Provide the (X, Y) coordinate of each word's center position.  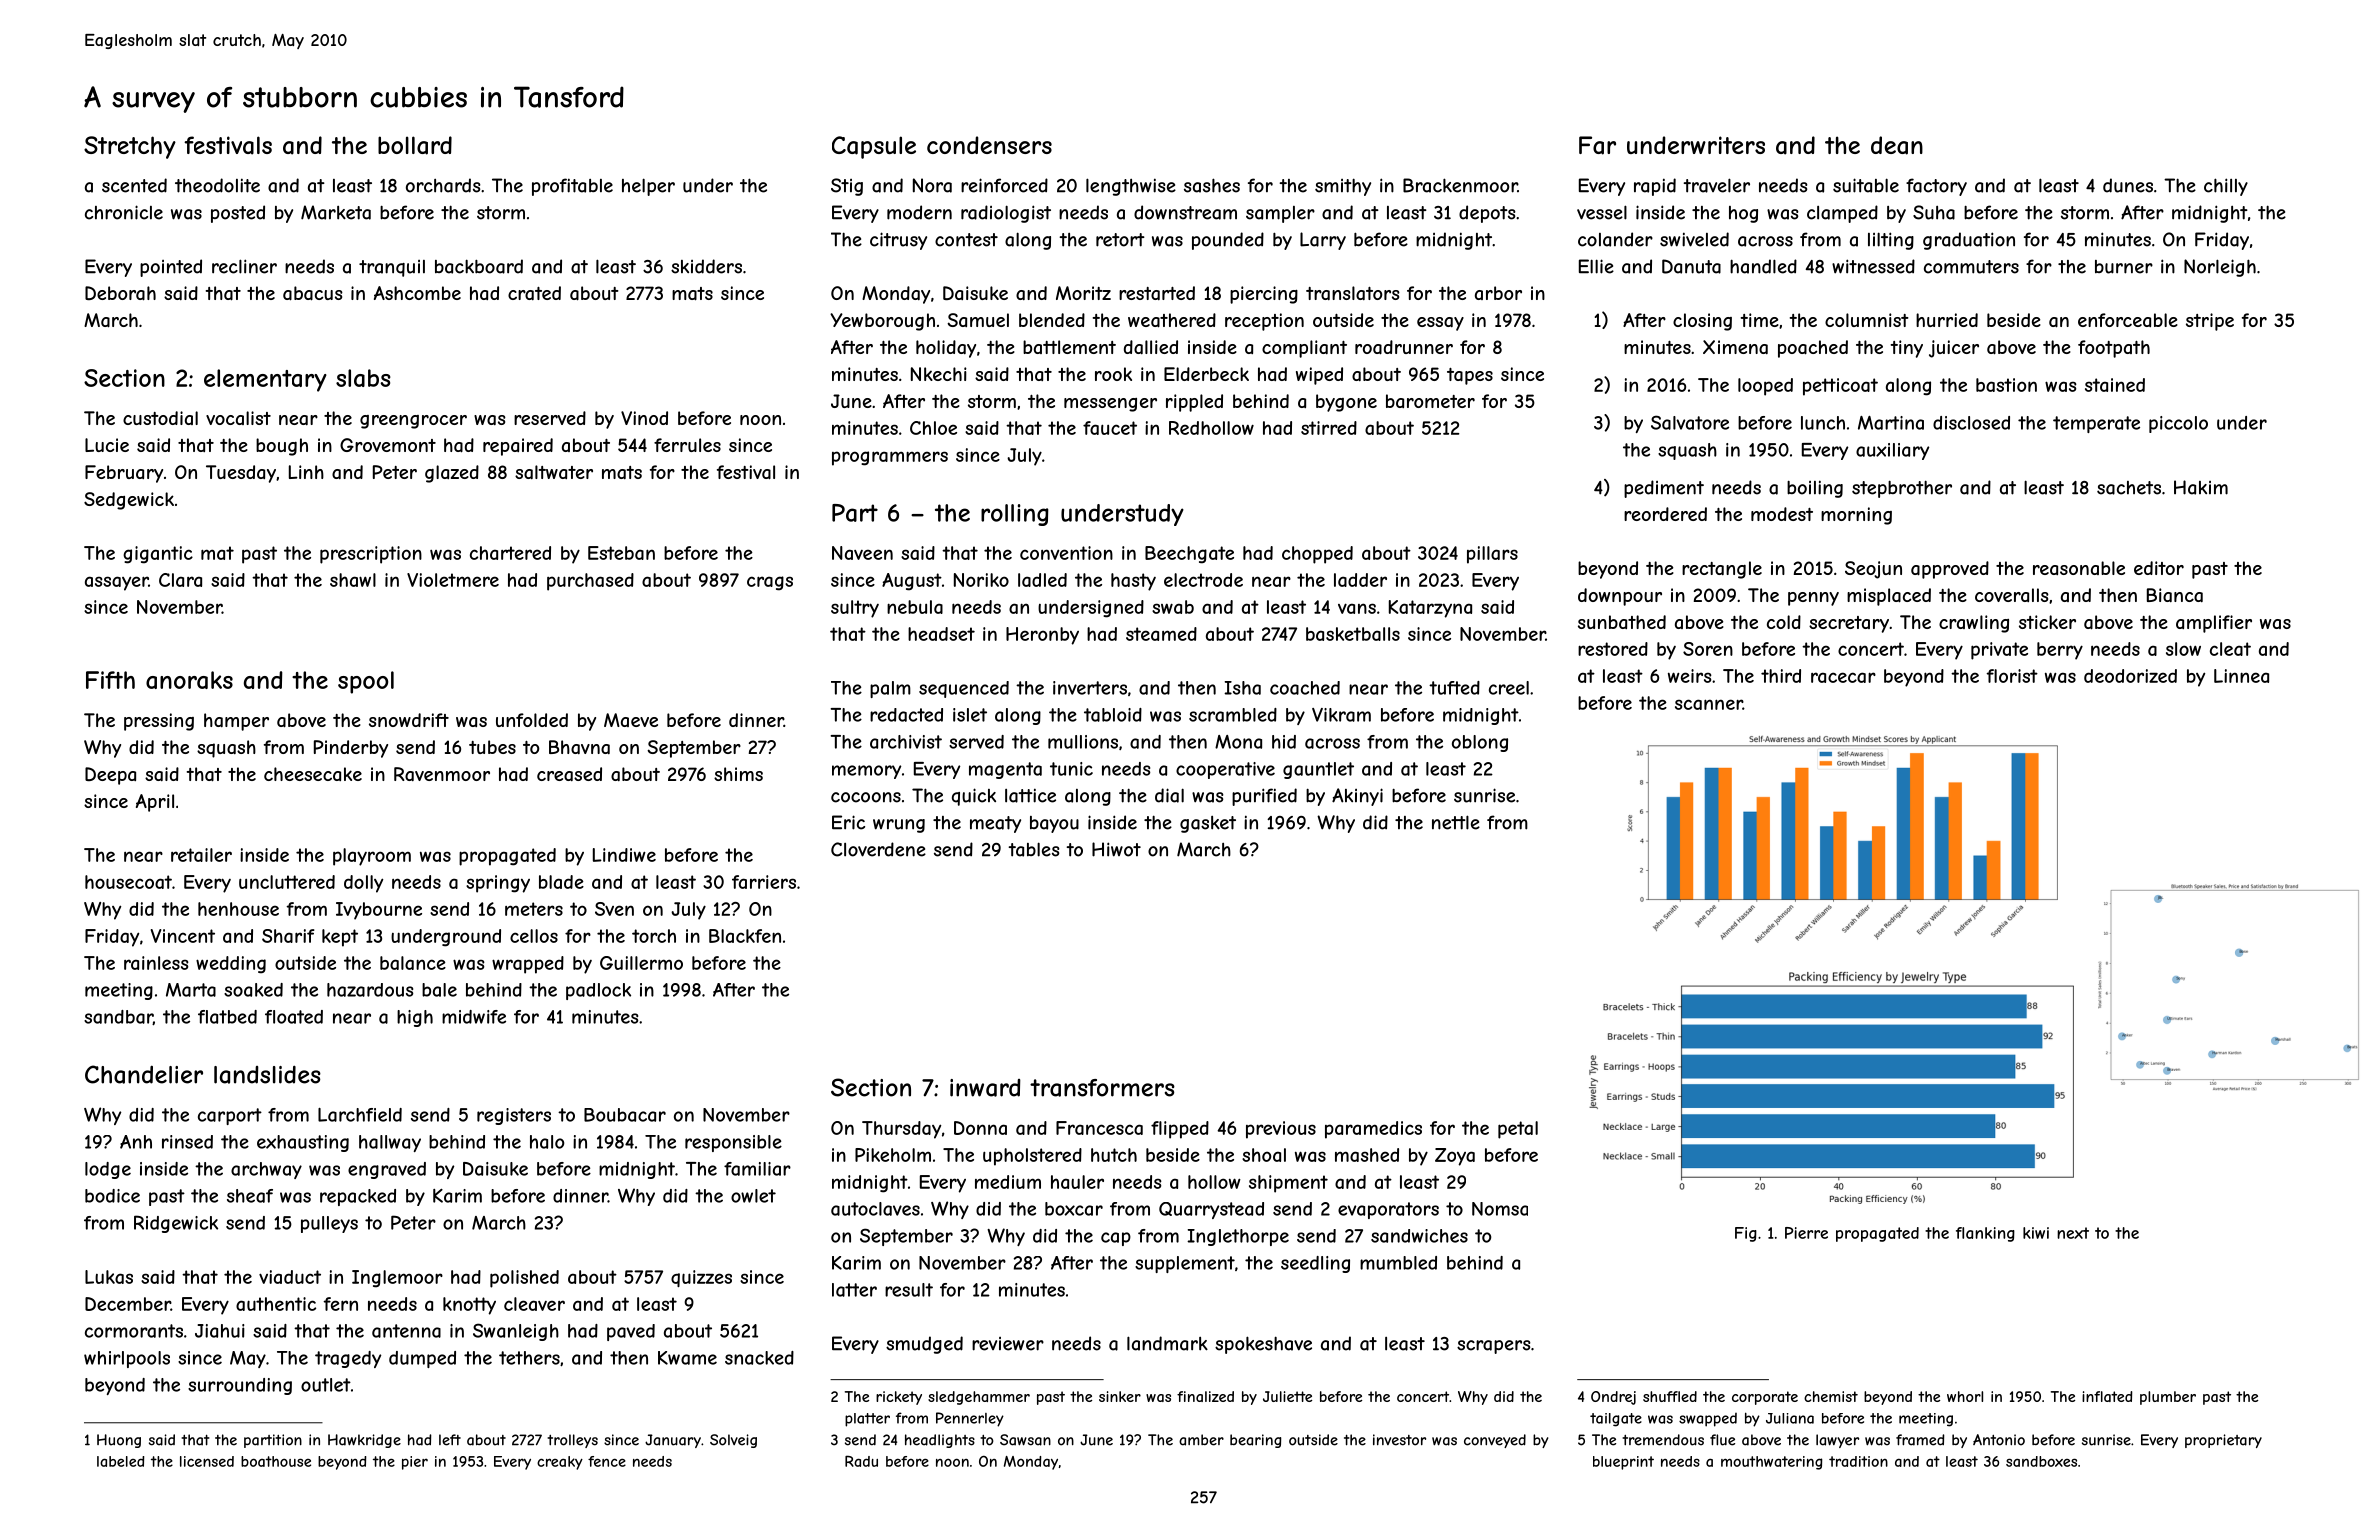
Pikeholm (893, 1155)
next (2073, 1233)
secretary (1849, 624)
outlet (326, 1385)
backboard (479, 266)
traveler (1717, 185)
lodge (108, 1170)
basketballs (1353, 634)
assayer (117, 583)
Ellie (1596, 266)
